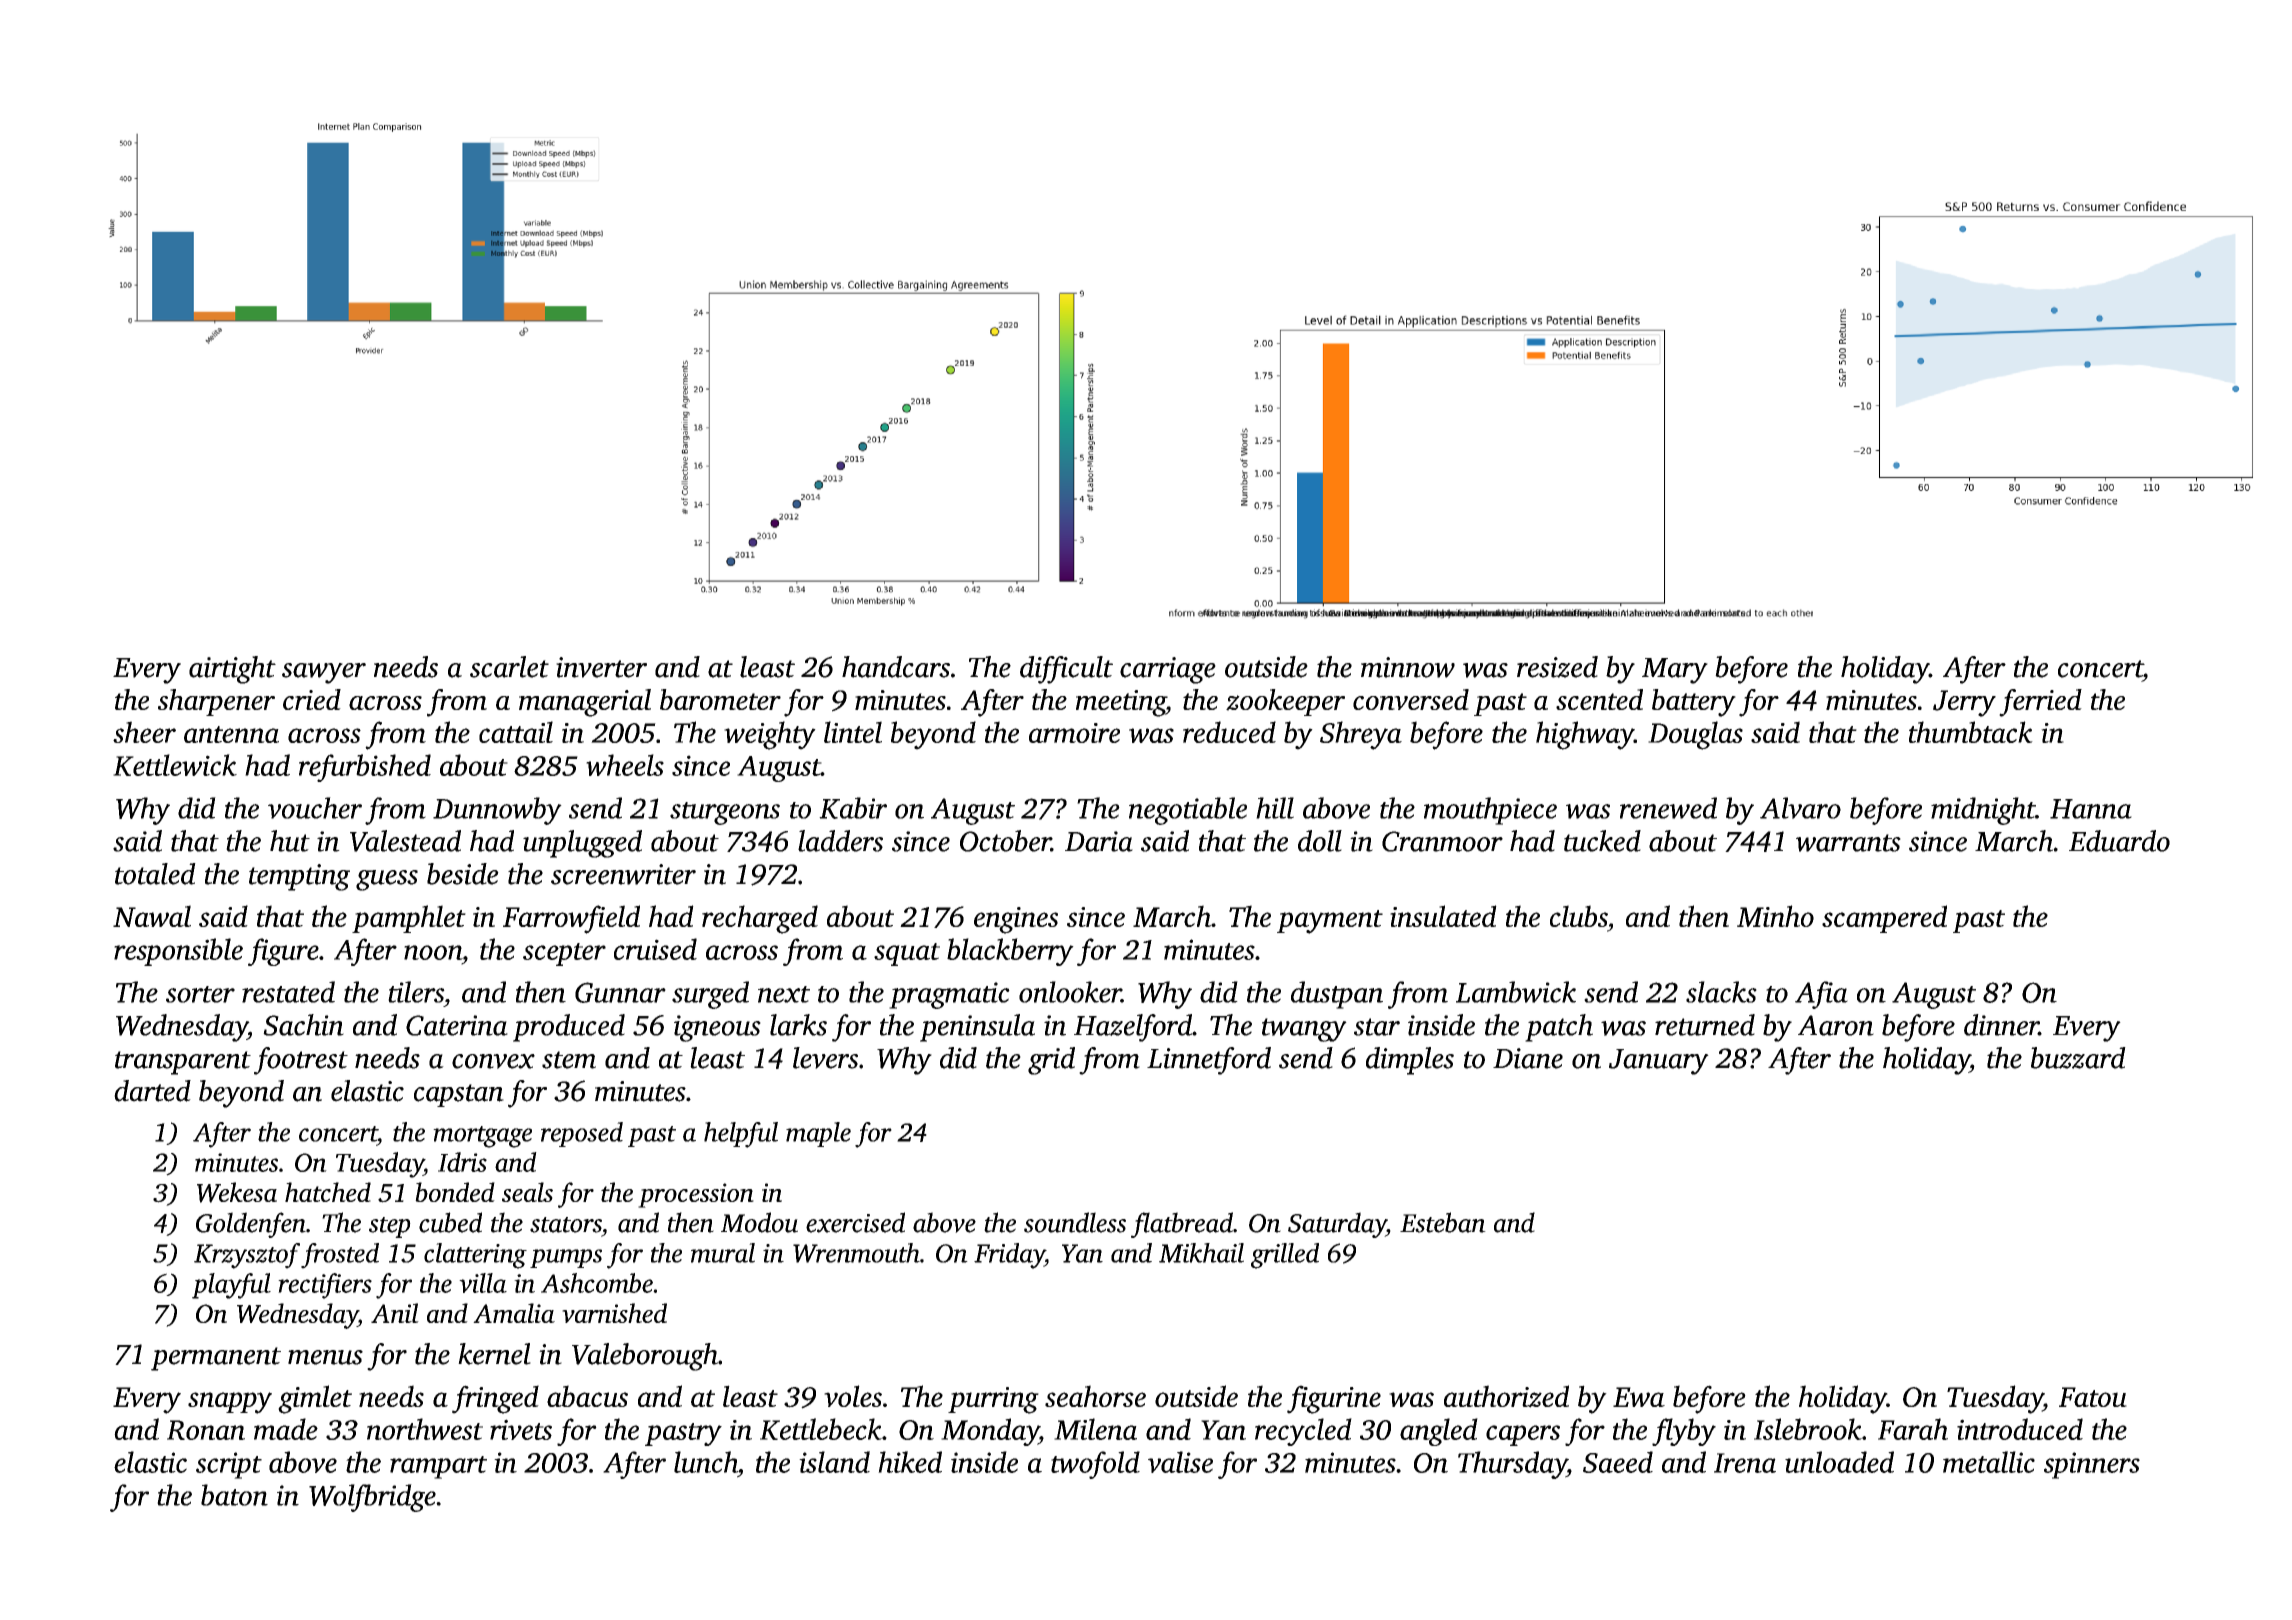  I want to click on carriage, so click(1168, 670).
